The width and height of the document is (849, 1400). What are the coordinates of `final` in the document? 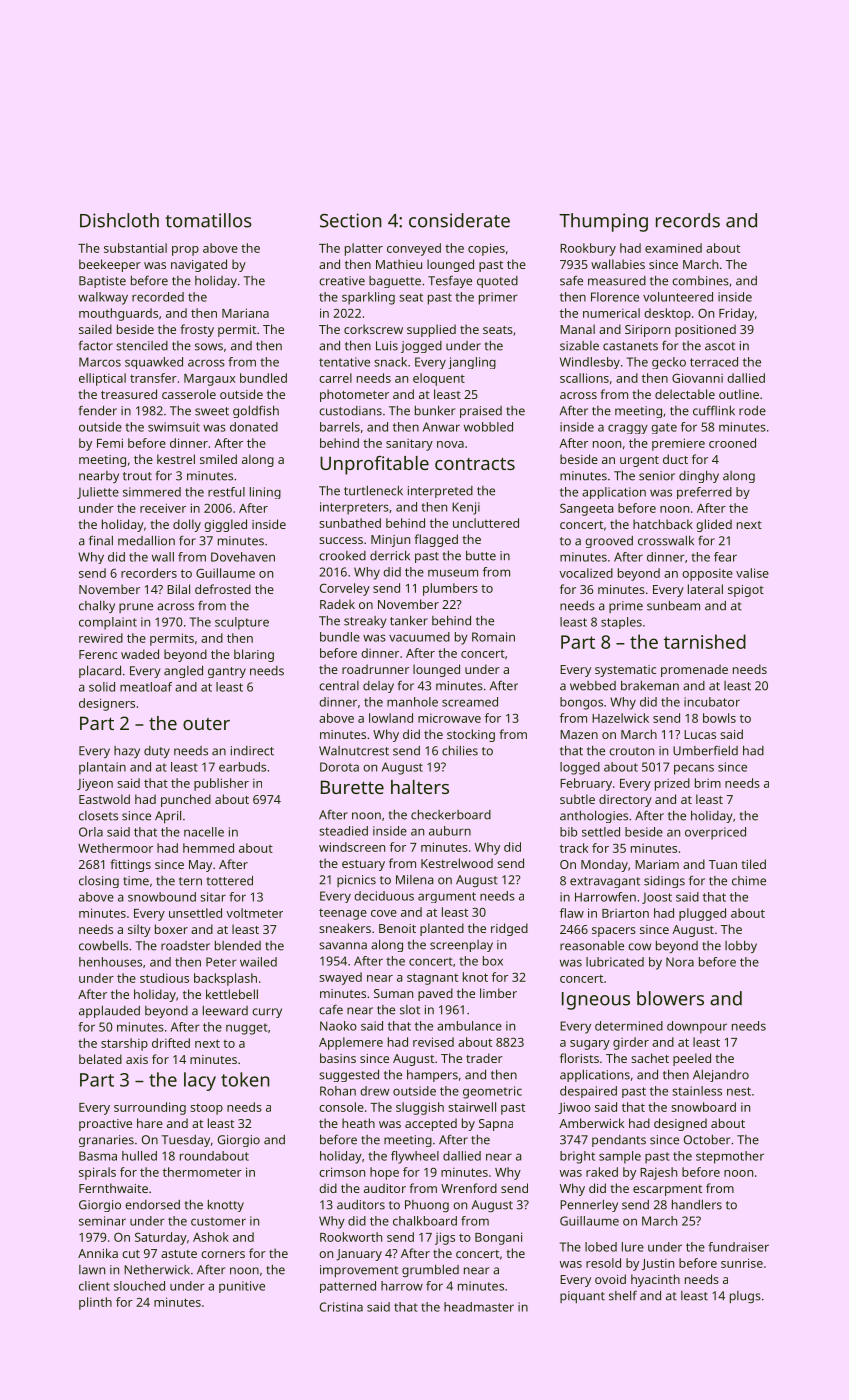 It's located at (101, 540).
